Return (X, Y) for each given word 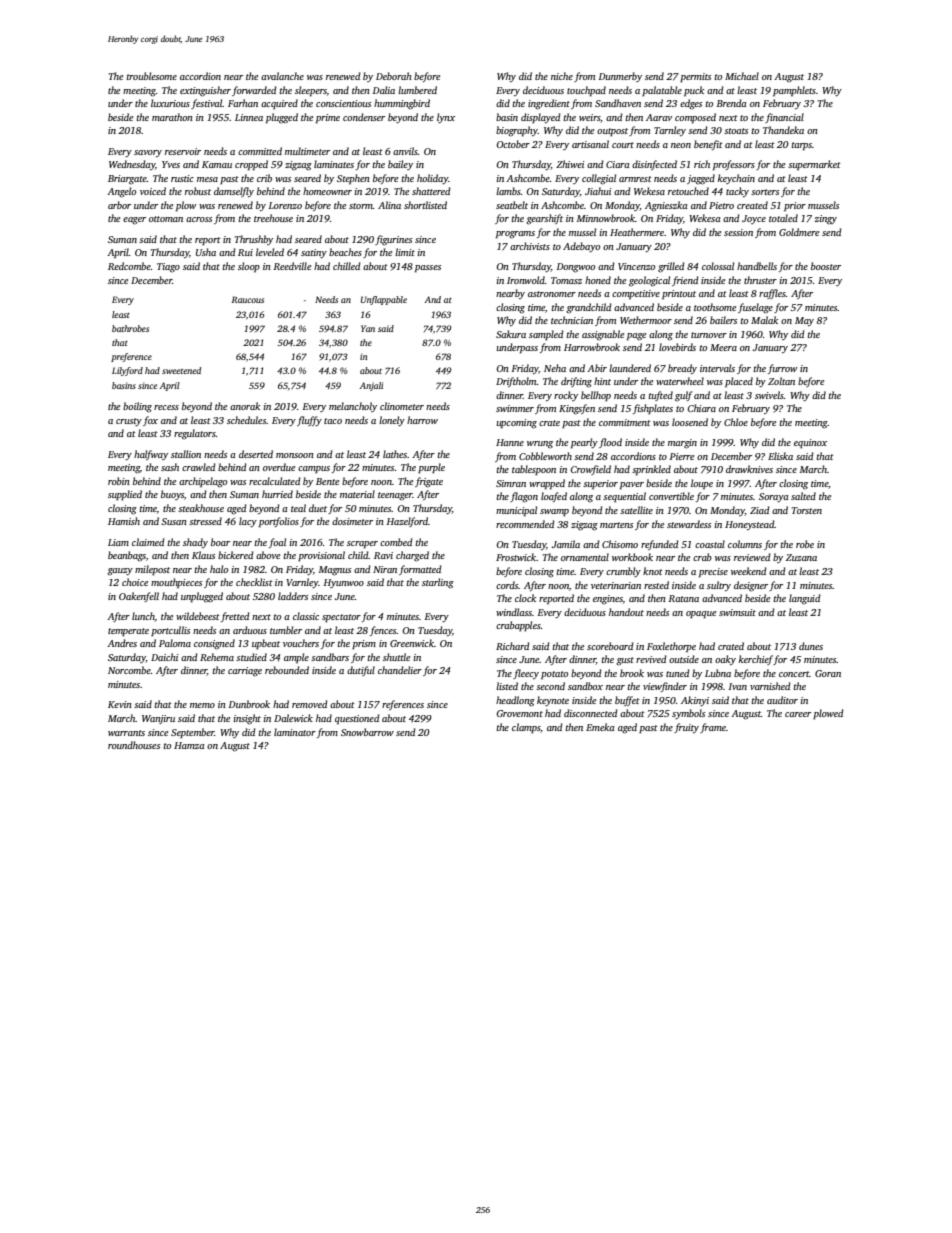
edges (691, 104)
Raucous (247, 299)
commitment (625, 422)
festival (207, 104)
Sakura (511, 334)
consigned (214, 644)
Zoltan (781, 381)
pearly (584, 443)
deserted (256, 454)
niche (562, 76)
